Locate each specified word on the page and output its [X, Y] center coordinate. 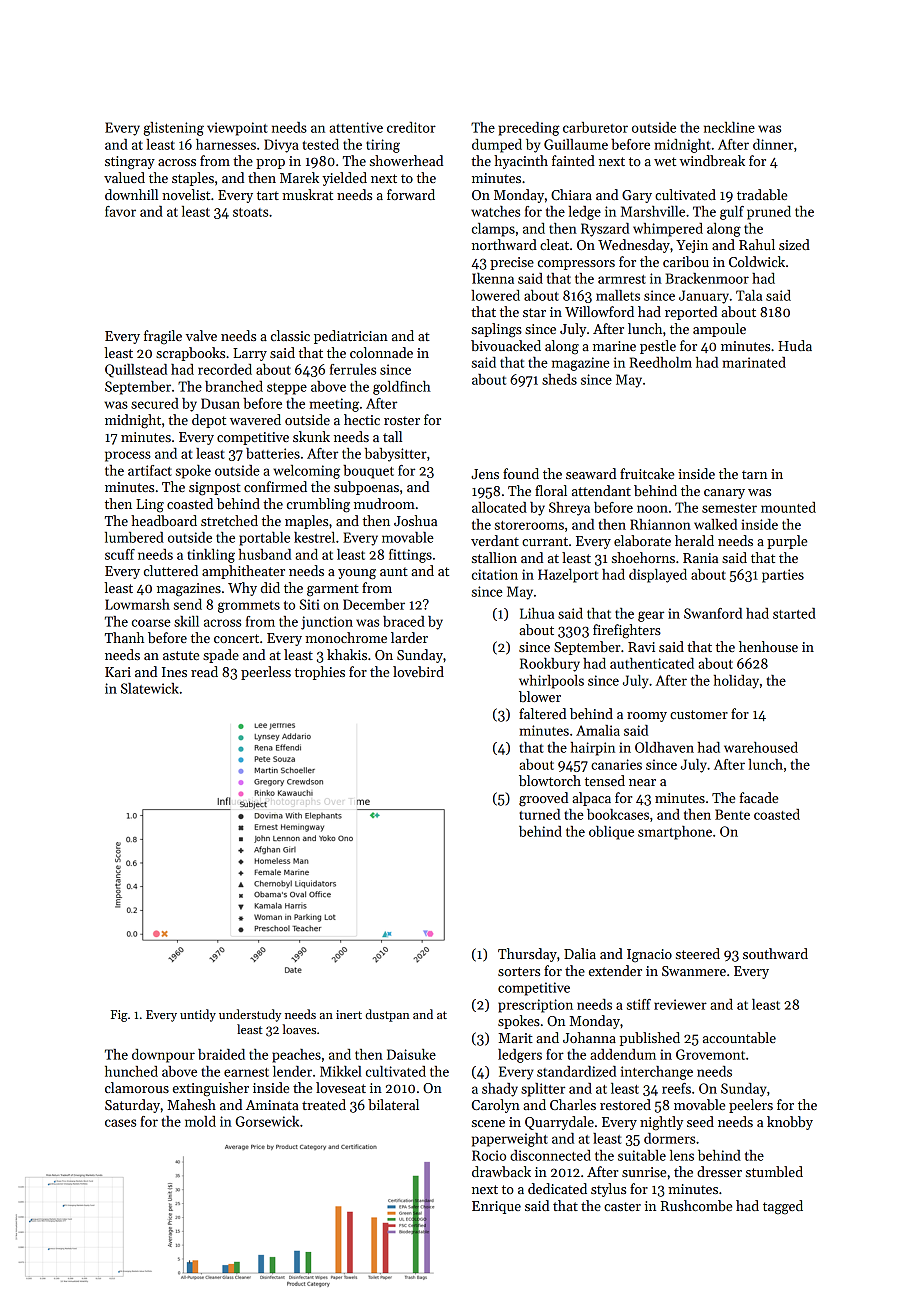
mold [200, 1121]
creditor [411, 127]
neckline [729, 127]
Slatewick [150, 688]
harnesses [226, 144]
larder [409, 637]
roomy [647, 717]
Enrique [496, 1207]
